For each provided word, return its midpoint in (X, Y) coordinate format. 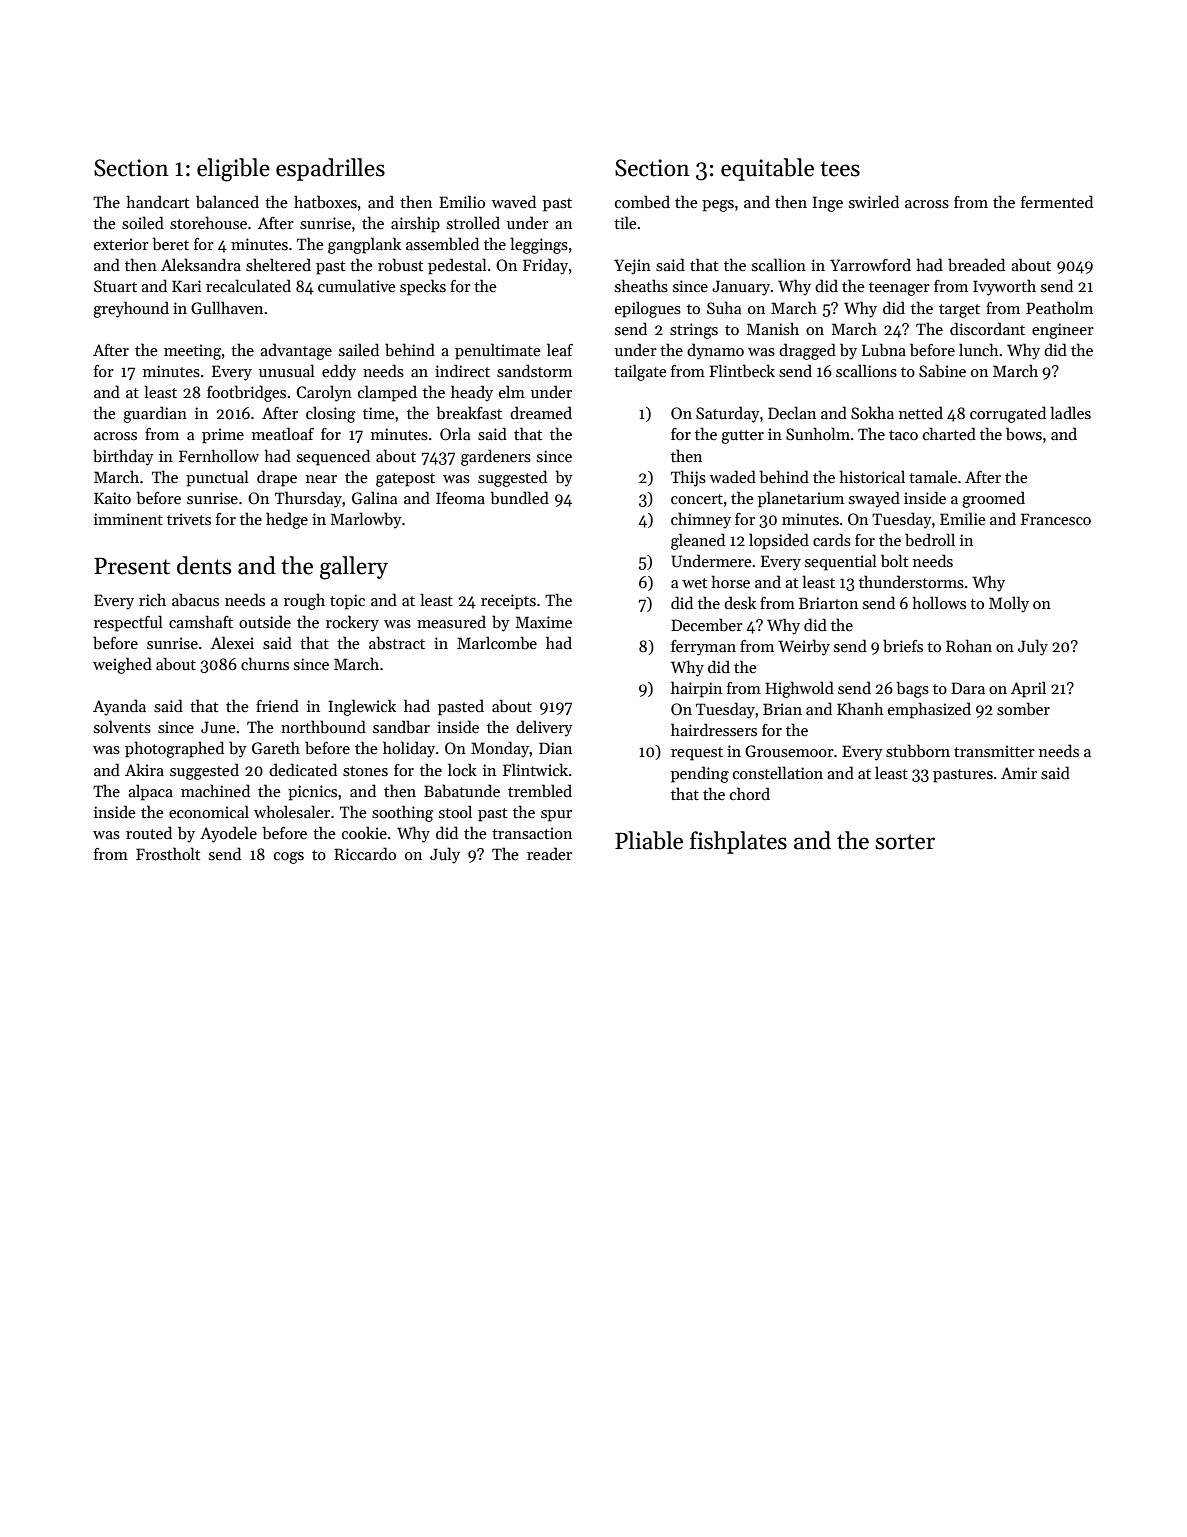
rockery (352, 623)
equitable (767, 169)
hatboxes (325, 202)
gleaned (698, 541)
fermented (1057, 201)
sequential (841, 562)
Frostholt (168, 854)
